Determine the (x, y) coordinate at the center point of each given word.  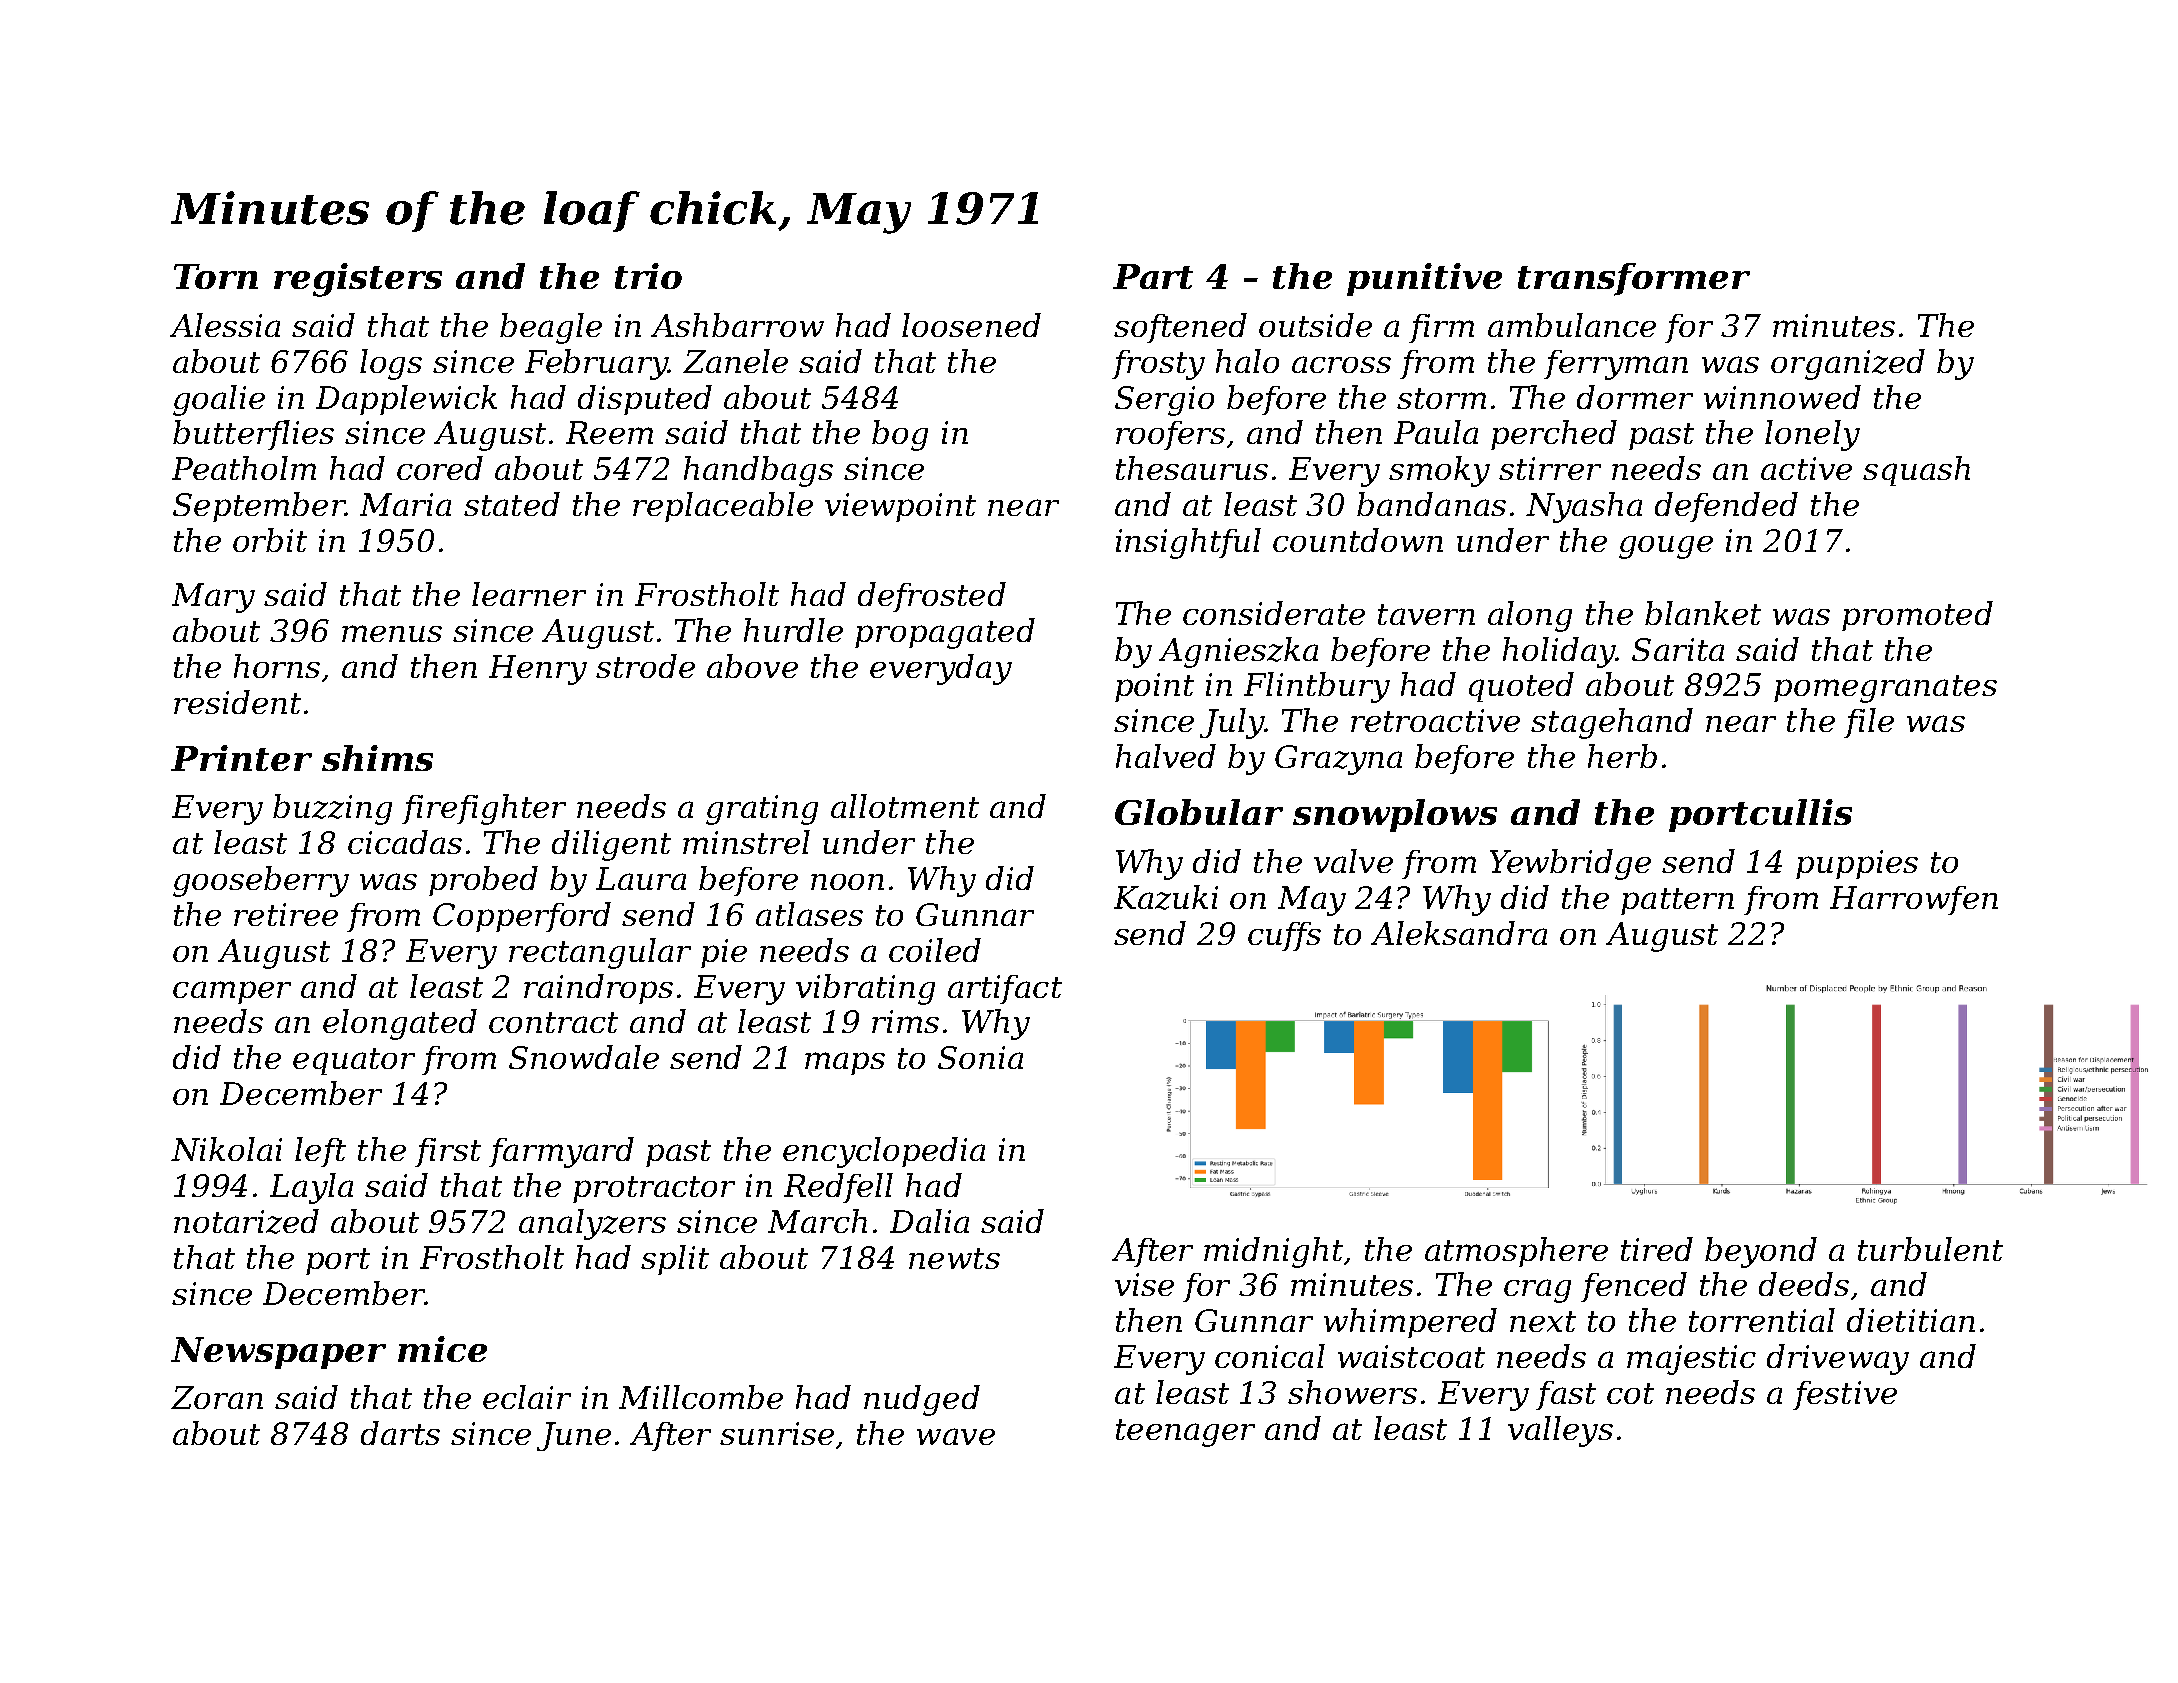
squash (1916, 471)
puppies (1857, 864)
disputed (645, 400)
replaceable (723, 507)
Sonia (980, 1057)
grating (762, 810)
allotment (905, 806)
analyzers (592, 1224)
